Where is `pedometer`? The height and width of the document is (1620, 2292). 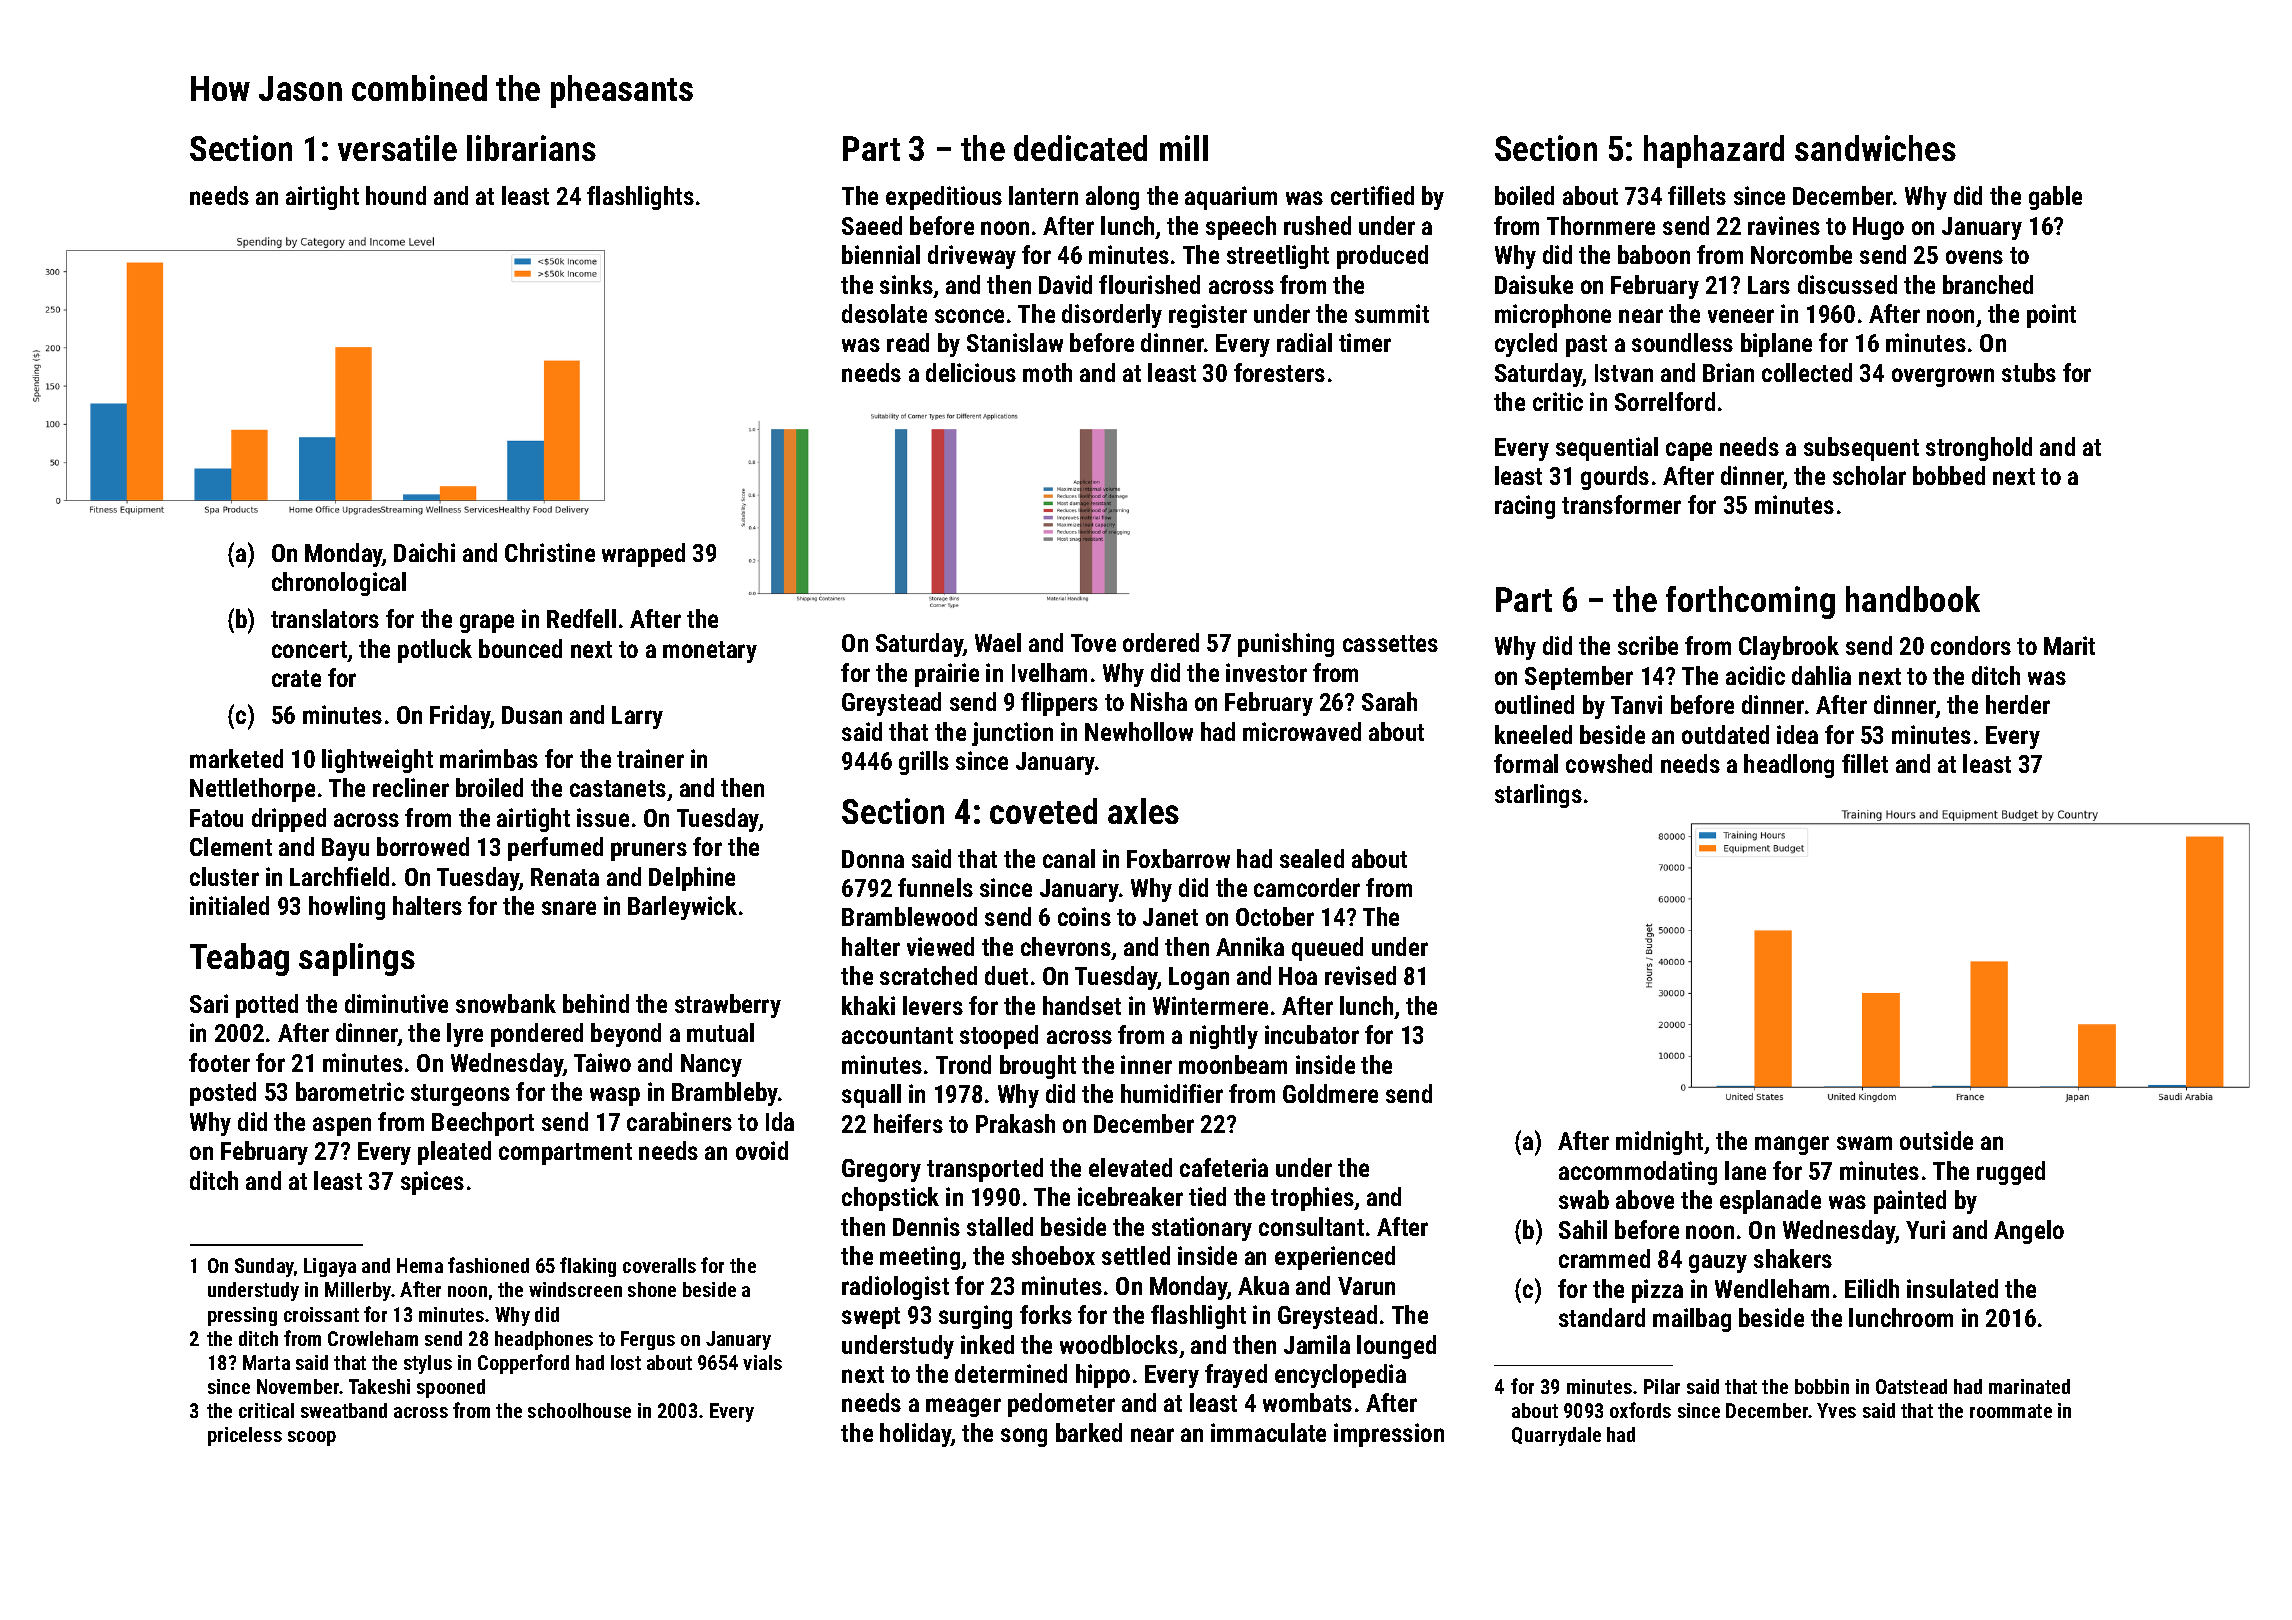
pedometer is located at coordinates (1061, 1405).
